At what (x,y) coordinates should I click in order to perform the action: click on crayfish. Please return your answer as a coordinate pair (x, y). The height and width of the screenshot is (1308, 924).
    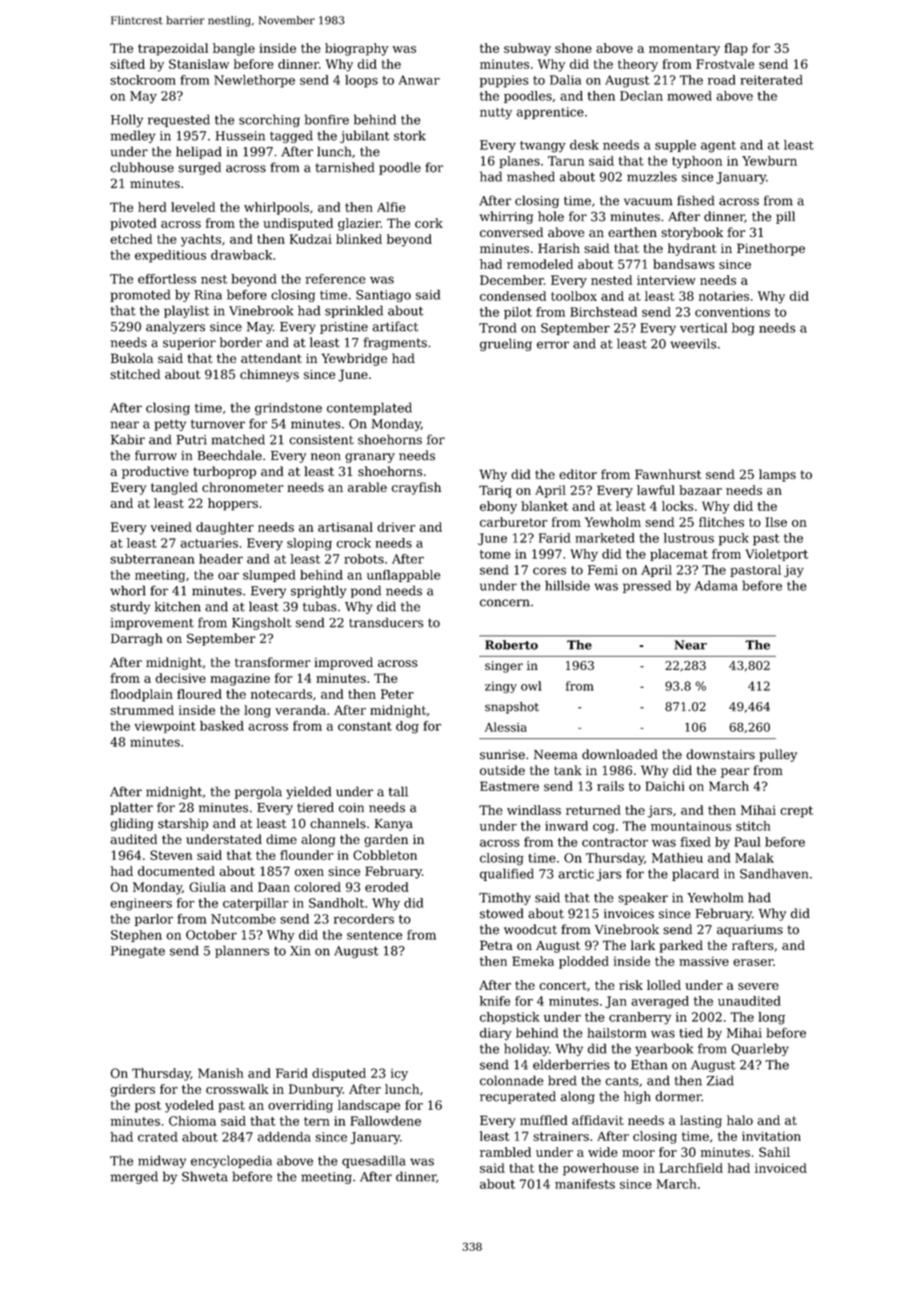
    Looking at the image, I should click on (416, 488).
